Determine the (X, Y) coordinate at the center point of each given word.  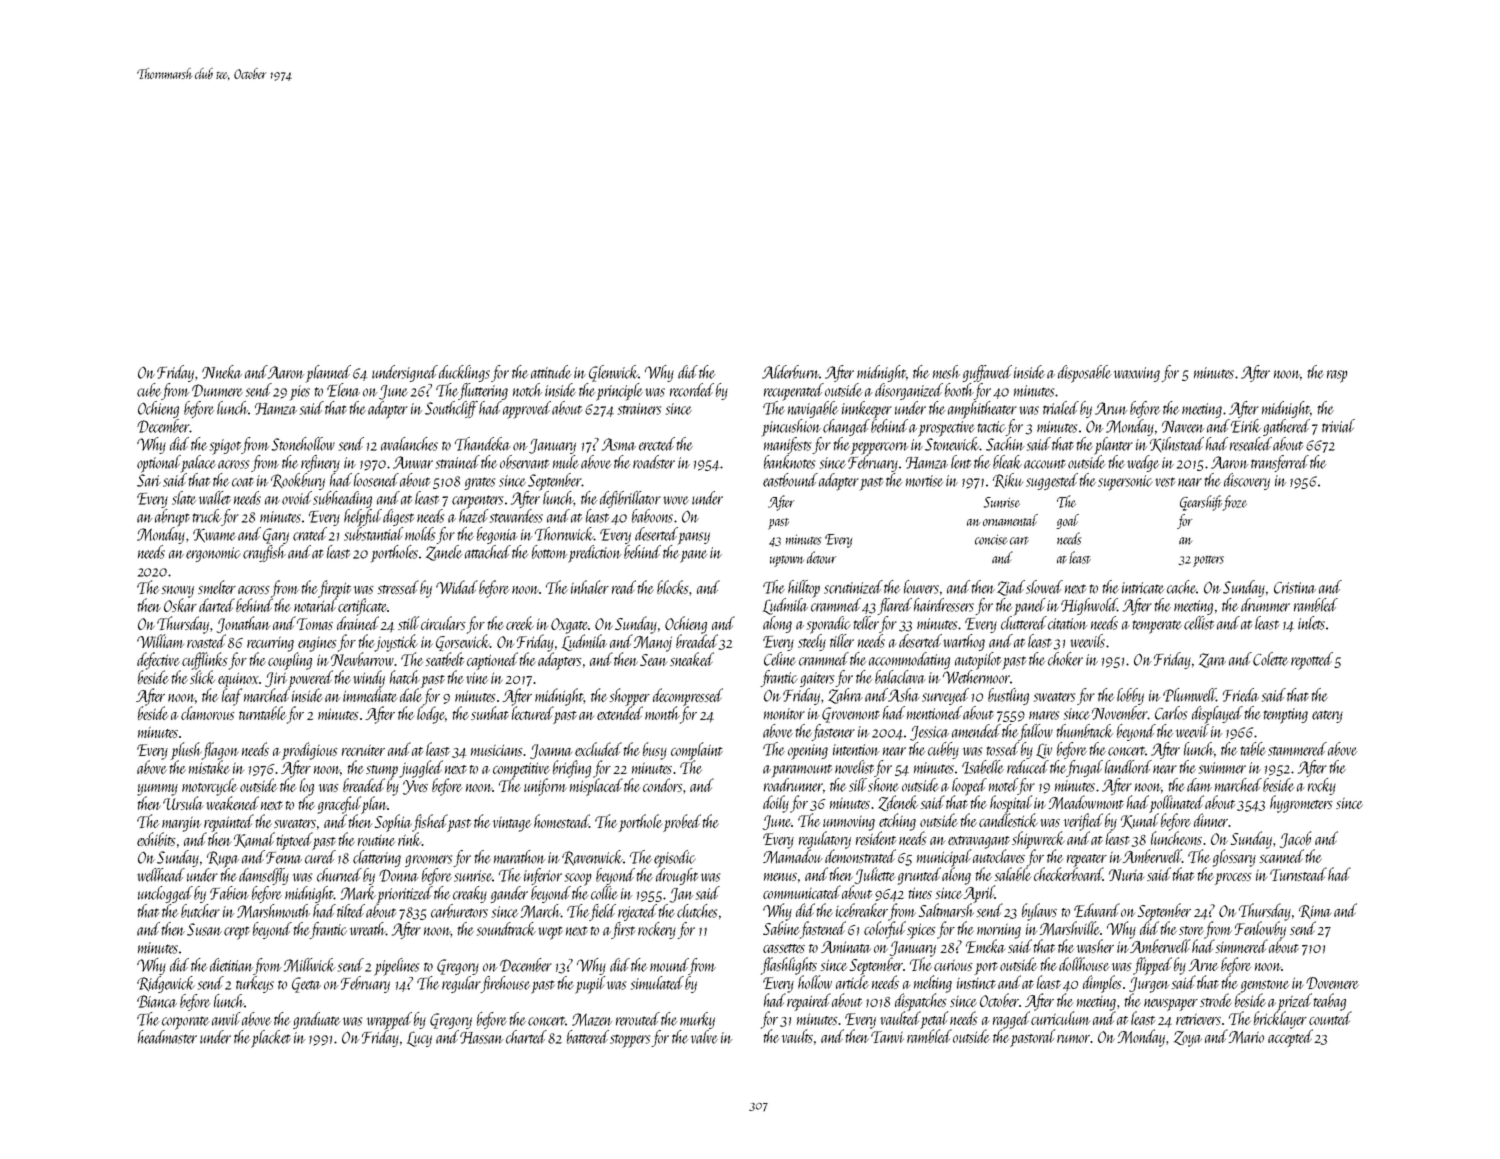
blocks (673, 587)
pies (299, 393)
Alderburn (790, 372)
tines (920, 893)
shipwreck (1038, 840)
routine (376, 840)
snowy (177, 592)
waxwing (1137, 374)
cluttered (1024, 623)
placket (271, 1039)
